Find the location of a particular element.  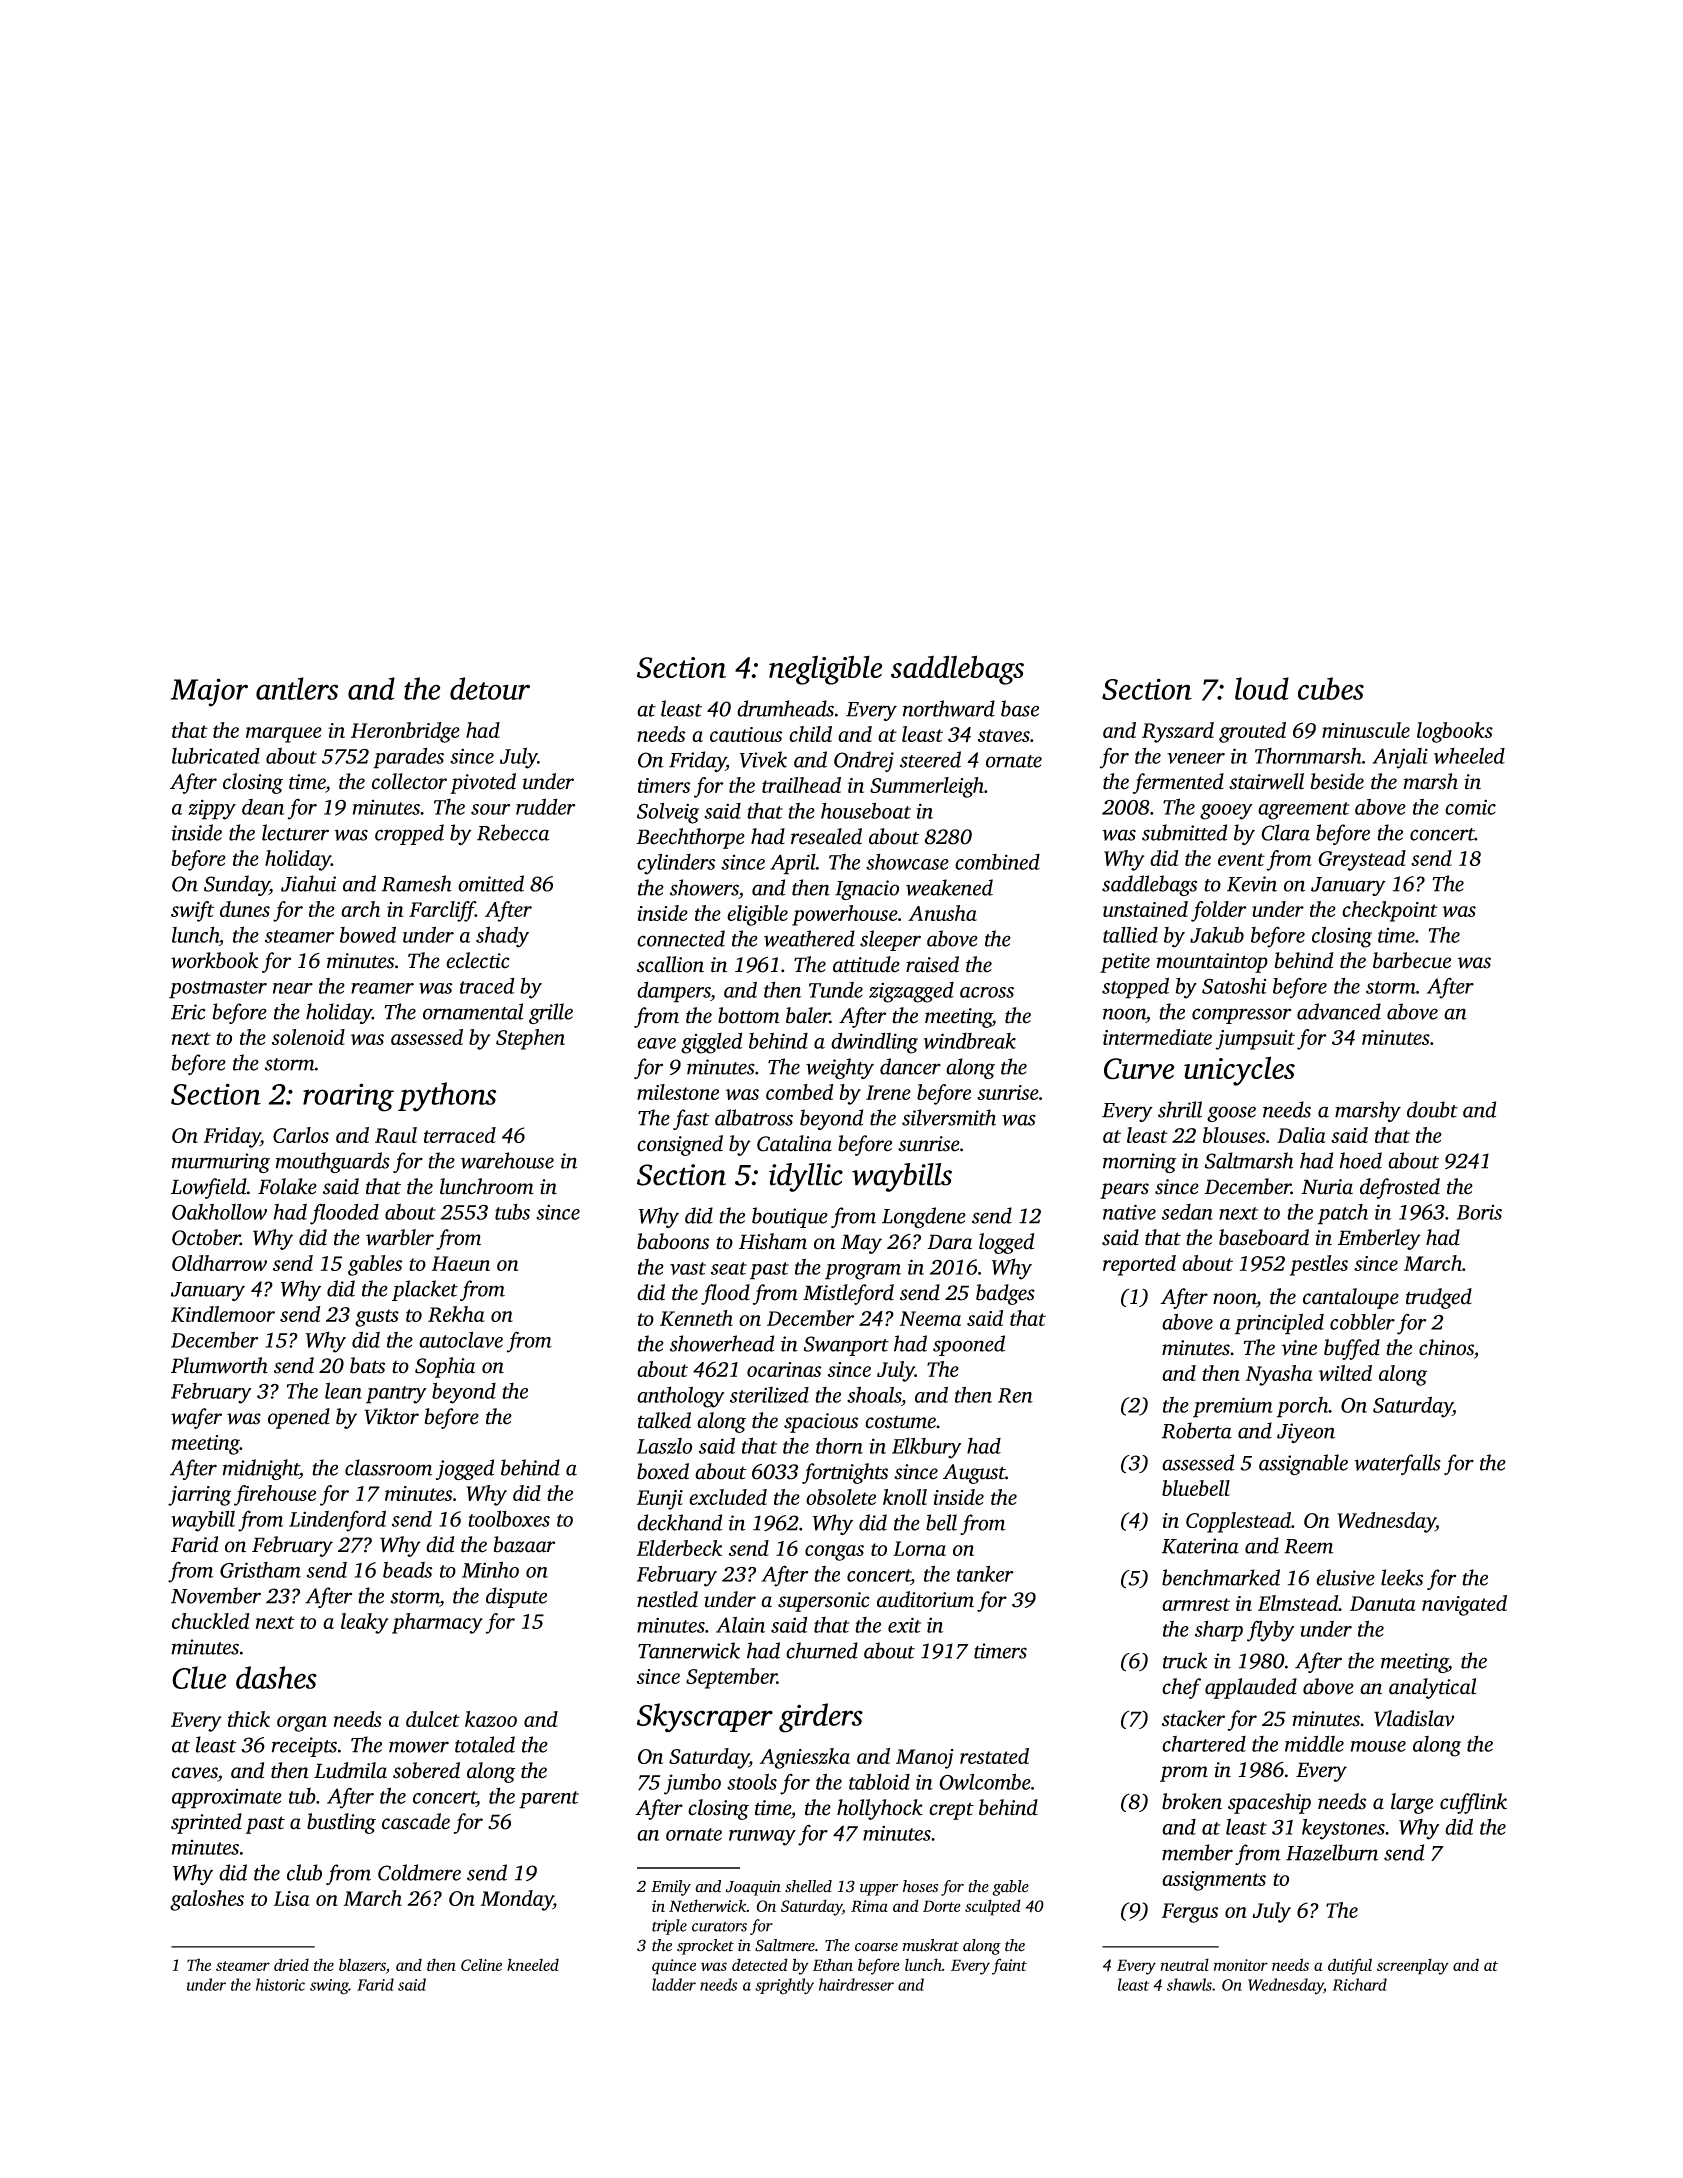

native is located at coordinates (1129, 1212).
